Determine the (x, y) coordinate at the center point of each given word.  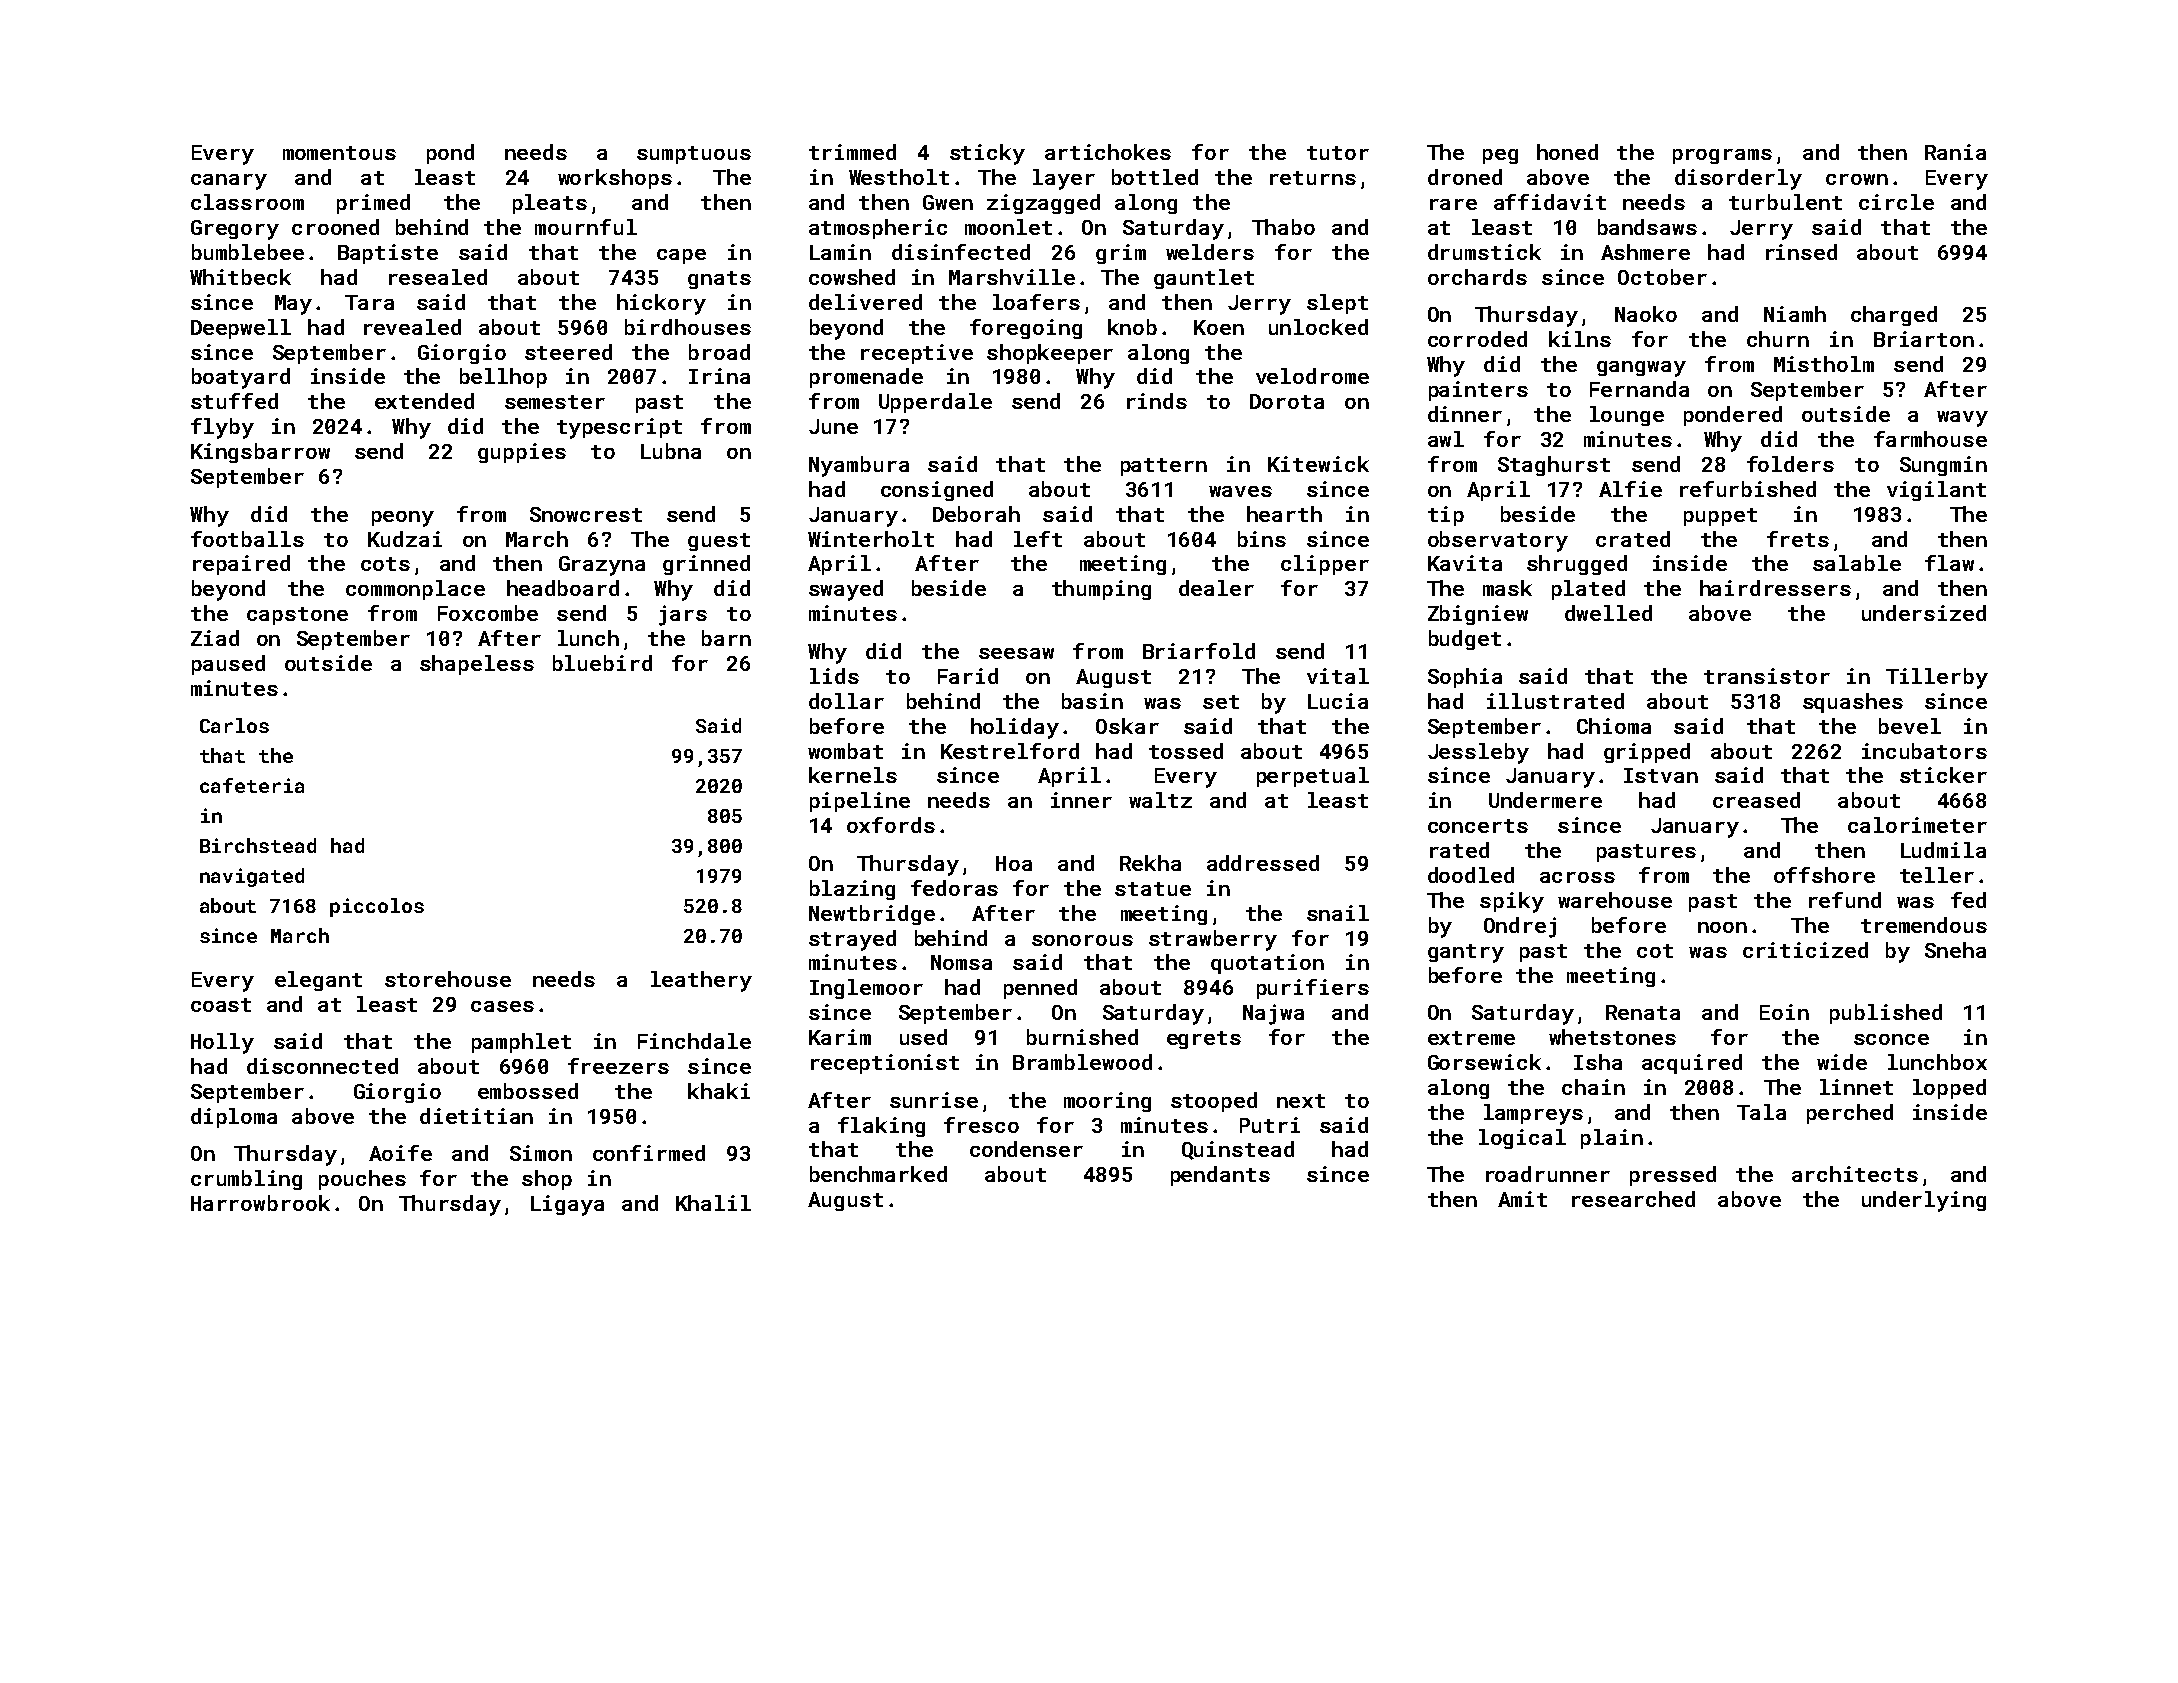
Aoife (400, 1153)
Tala (1761, 1112)
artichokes (1108, 152)
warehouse (1615, 900)
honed (1567, 152)
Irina (719, 376)
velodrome (1312, 376)
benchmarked (878, 1174)
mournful (586, 227)
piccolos (377, 907)
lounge (1627, 416)
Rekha (1150, 863)
